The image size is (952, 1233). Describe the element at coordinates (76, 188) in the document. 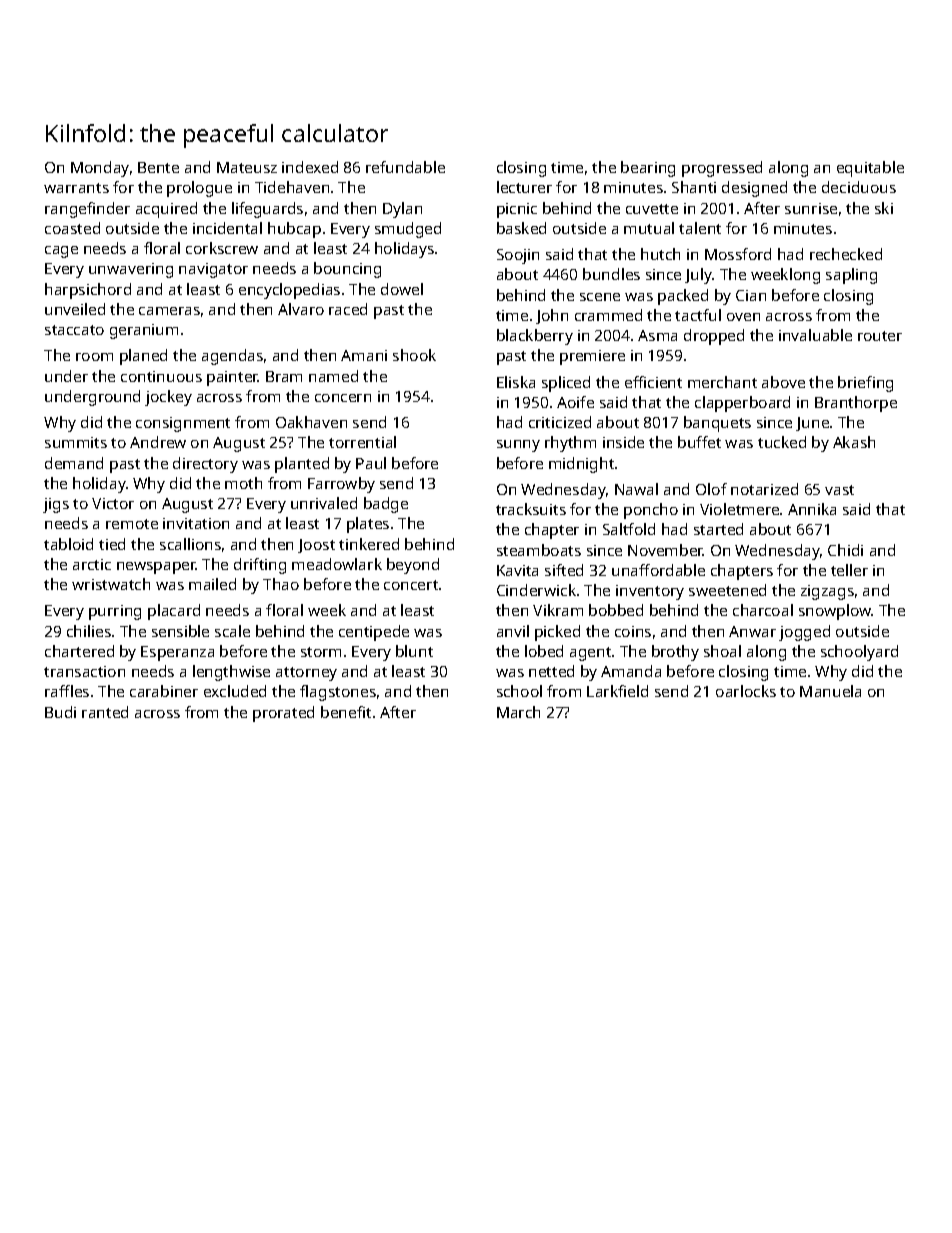

I see `warrants` at that location.
